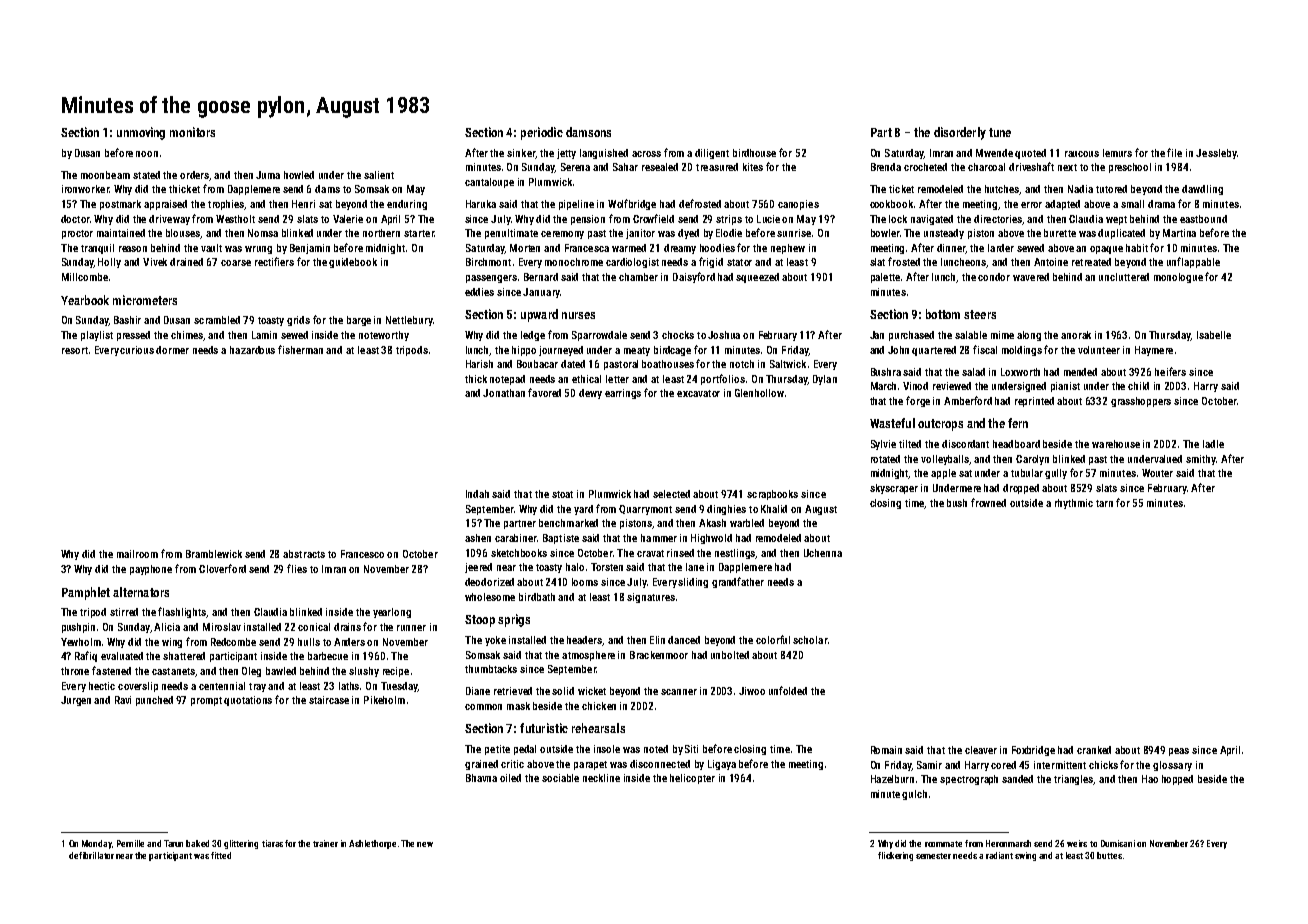 The image size is (1308, 924). I want to click on unsteady, so click(944, 234).
